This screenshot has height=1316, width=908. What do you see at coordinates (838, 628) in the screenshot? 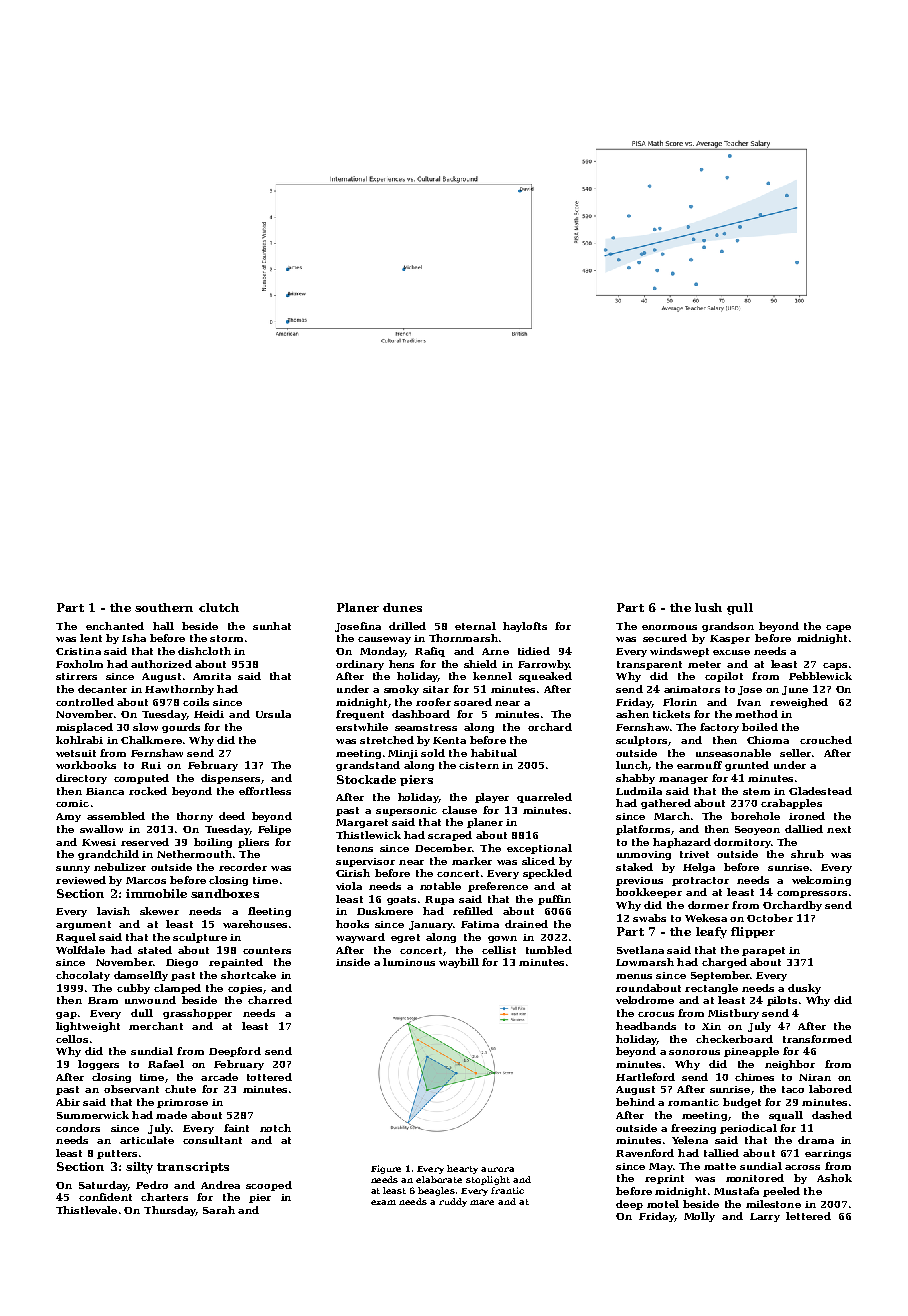
I see `cape` at bounding box center [838, 628].
